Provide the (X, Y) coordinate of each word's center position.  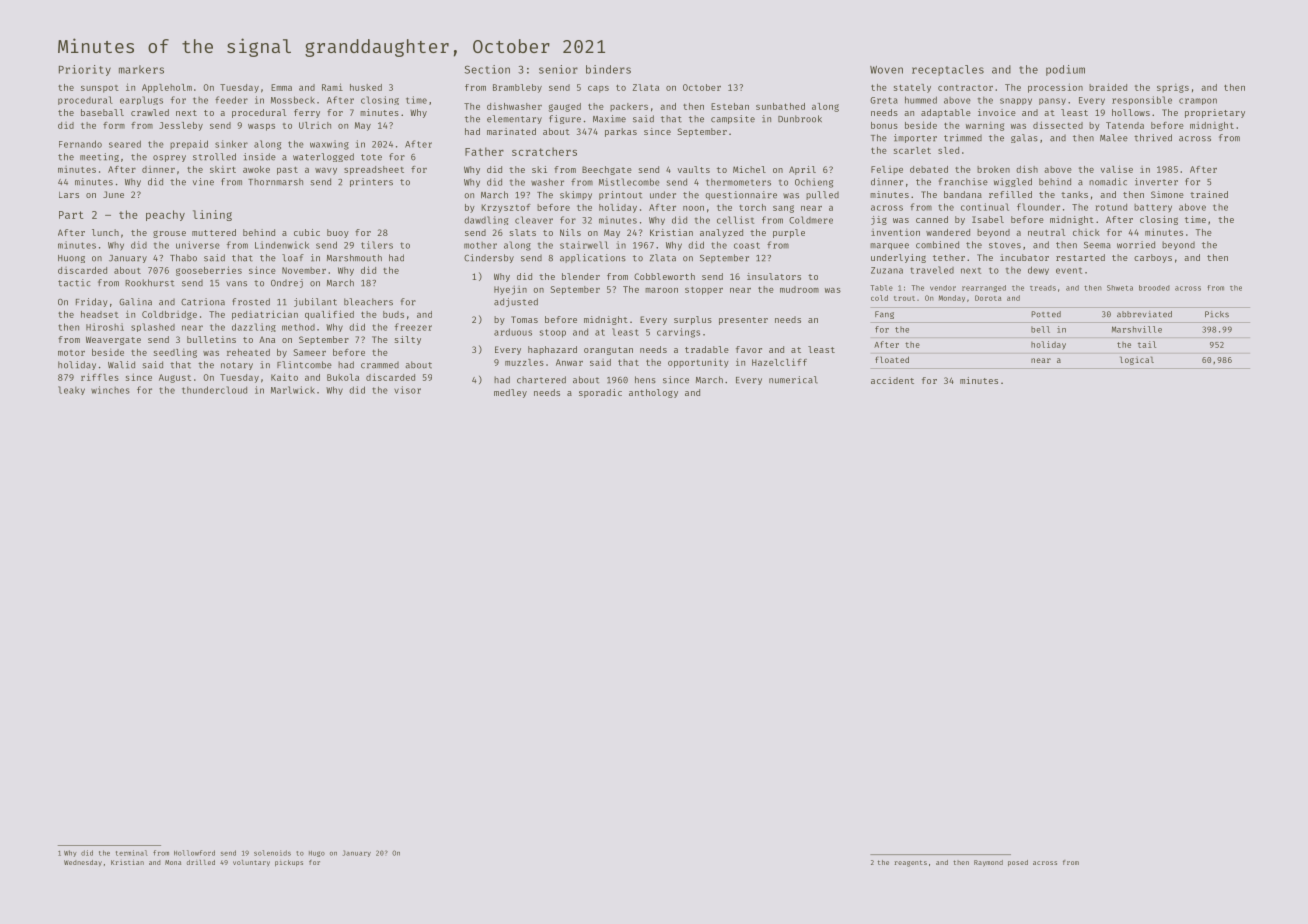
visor (407, 390)
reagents (911, 863)
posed (1018, 863)
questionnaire (741, 195)
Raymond (988, 863)
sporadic (600, 393)
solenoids (272, 853)
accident (892, 380)
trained (1209, 194)
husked (366, 87)
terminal (132, 853)
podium (1065, 70)
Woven (886, 70)
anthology (653, 393)
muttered (214, 232)
